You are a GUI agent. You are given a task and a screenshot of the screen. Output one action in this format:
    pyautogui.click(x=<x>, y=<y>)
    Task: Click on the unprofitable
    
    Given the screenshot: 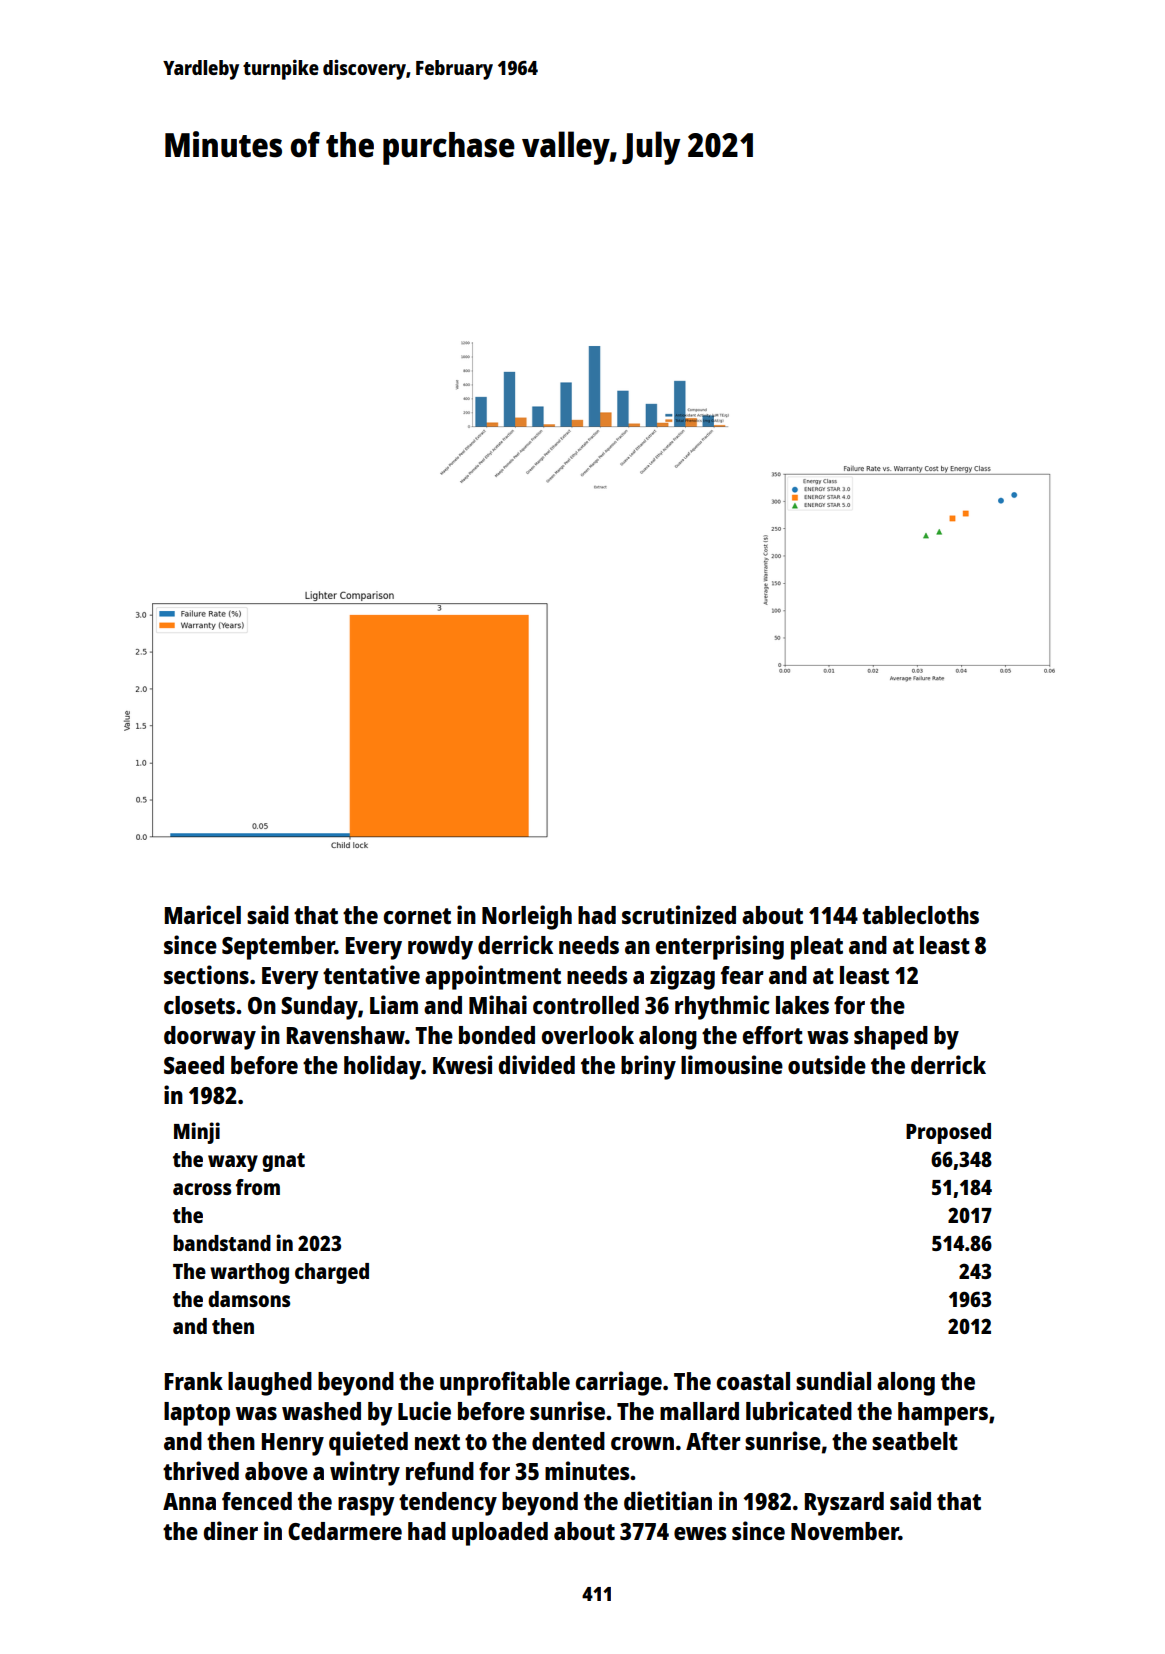 What is the action you would take?
    pyautogui.click(x=505, y=1383)
